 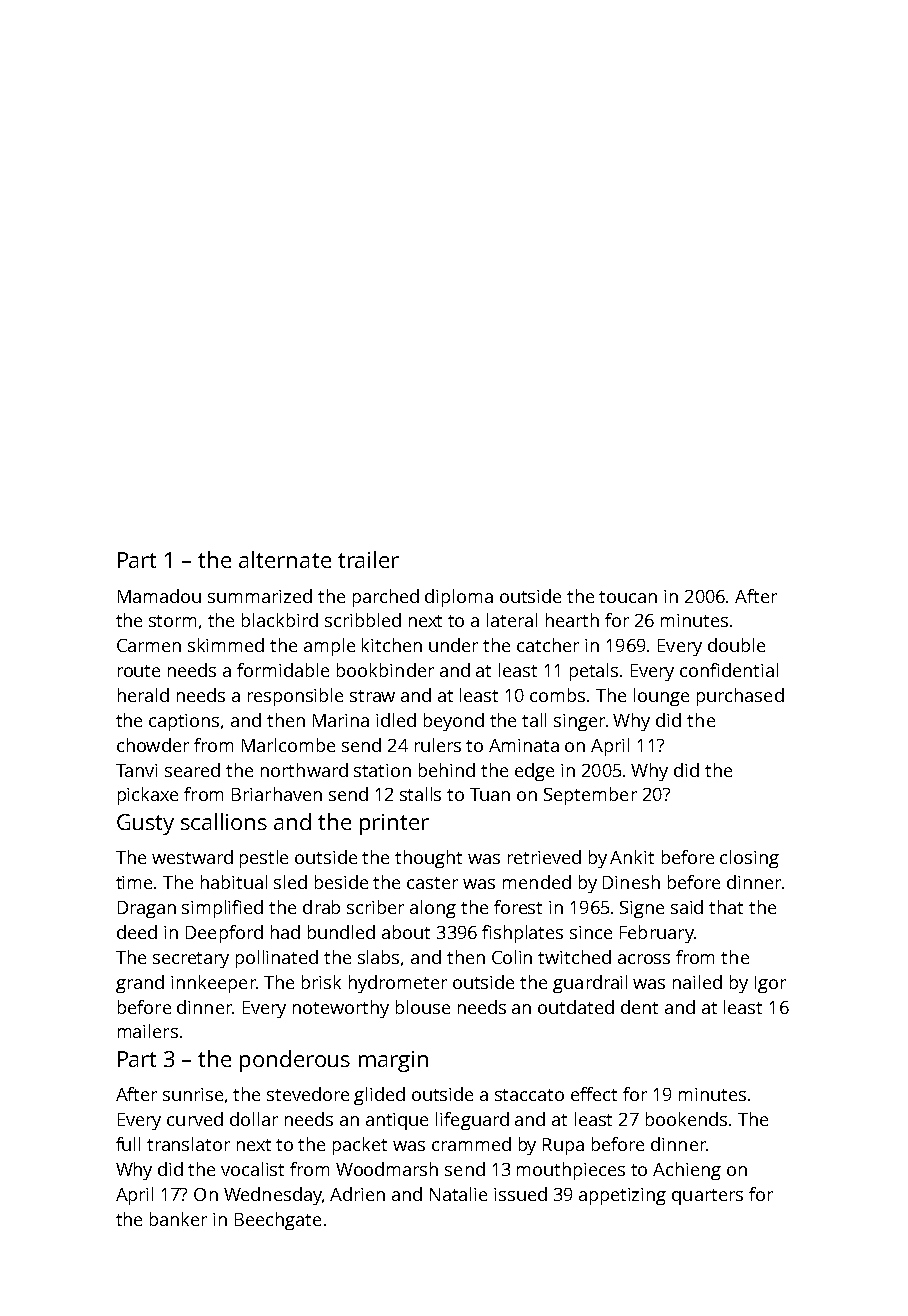 I want to click on forest, so click(x=518, y=907).
